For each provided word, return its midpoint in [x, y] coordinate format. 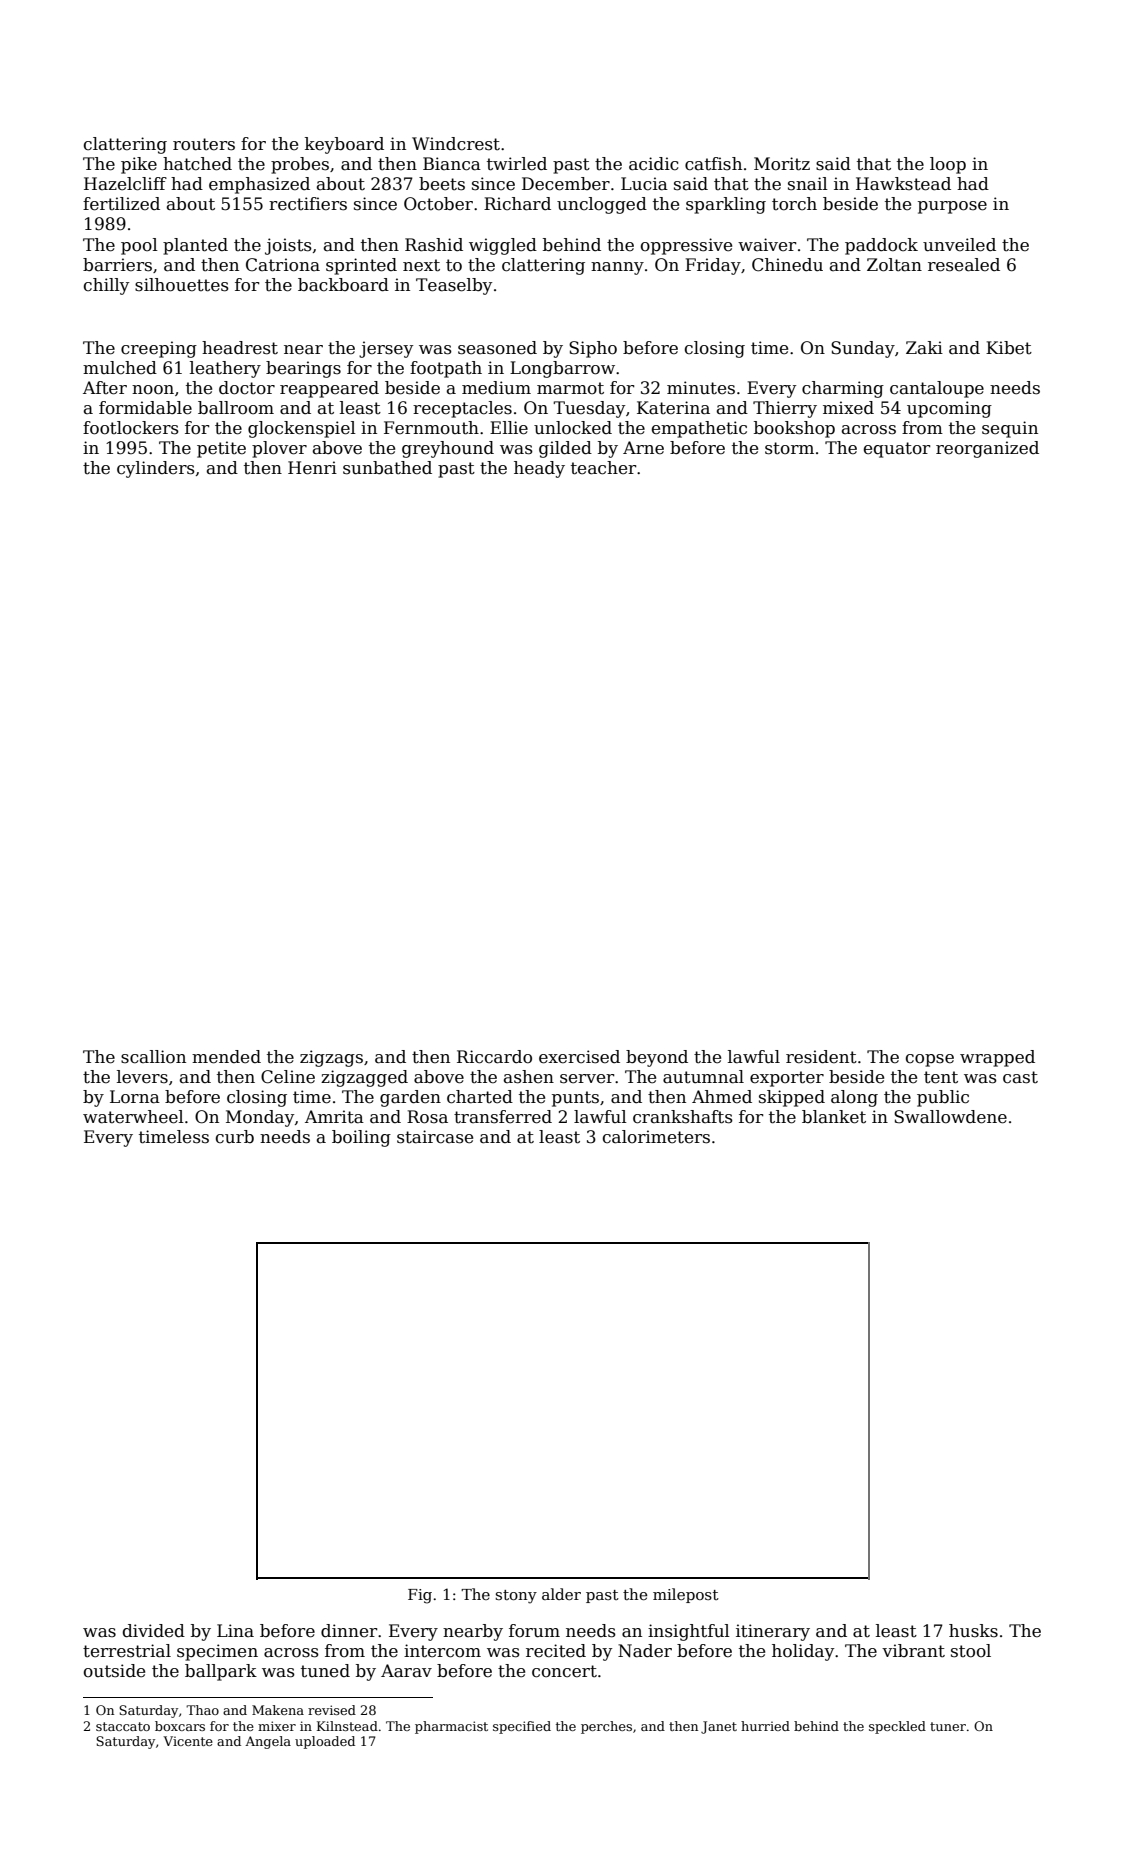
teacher [603, 468]
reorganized [987, 449]
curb [235, 1137]
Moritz [782, 164]
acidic [654, 164]
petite [221, 449]
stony [516, 1597]
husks [973, 1631]
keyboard [344, 145]
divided [154, 1631]
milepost [686, 1595]
